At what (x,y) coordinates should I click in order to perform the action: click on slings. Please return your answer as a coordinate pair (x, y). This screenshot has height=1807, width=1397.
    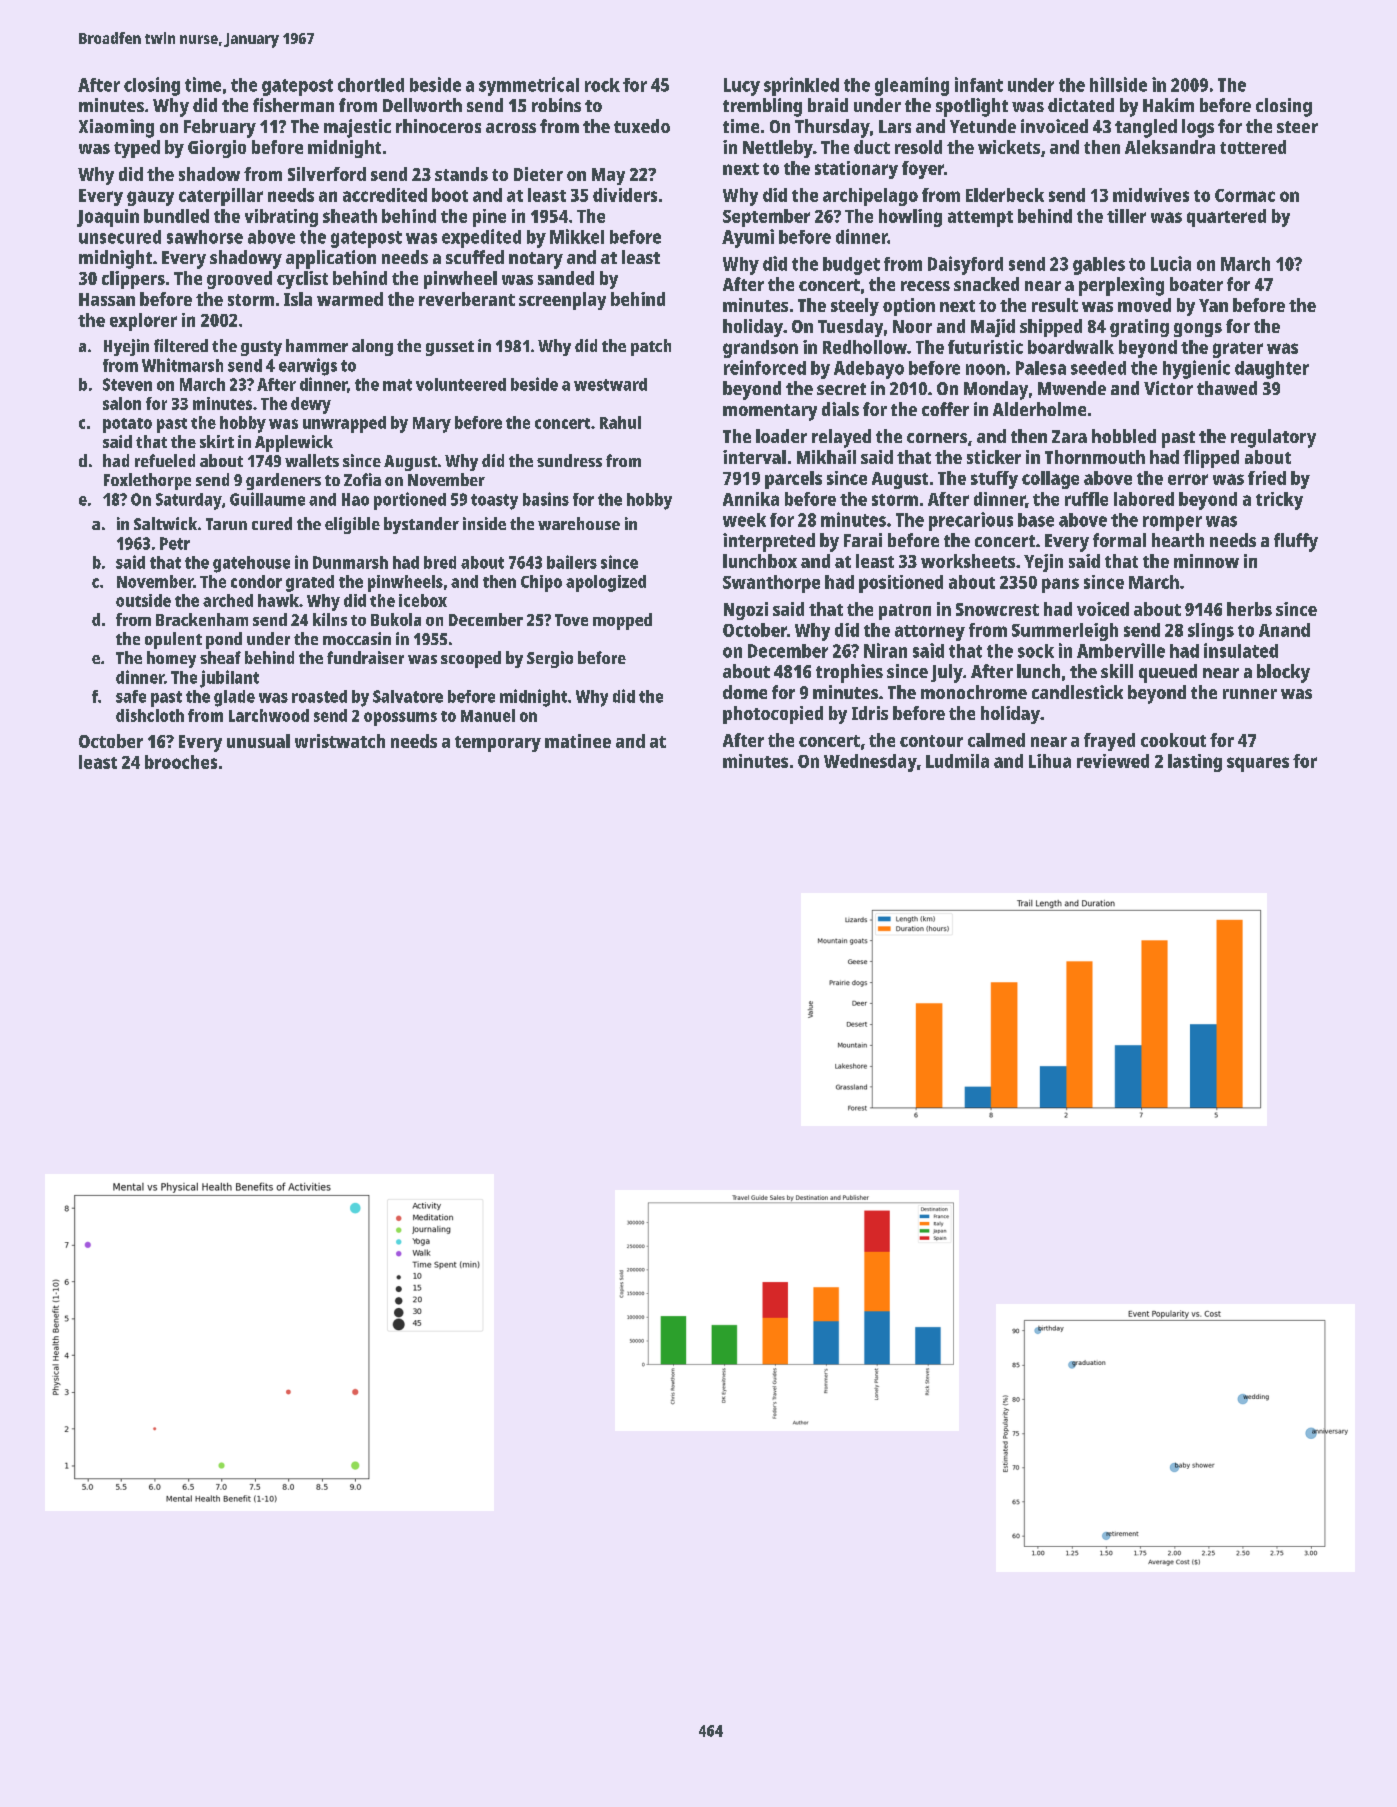
    Looking at the image, I should click on (1211, 632).
